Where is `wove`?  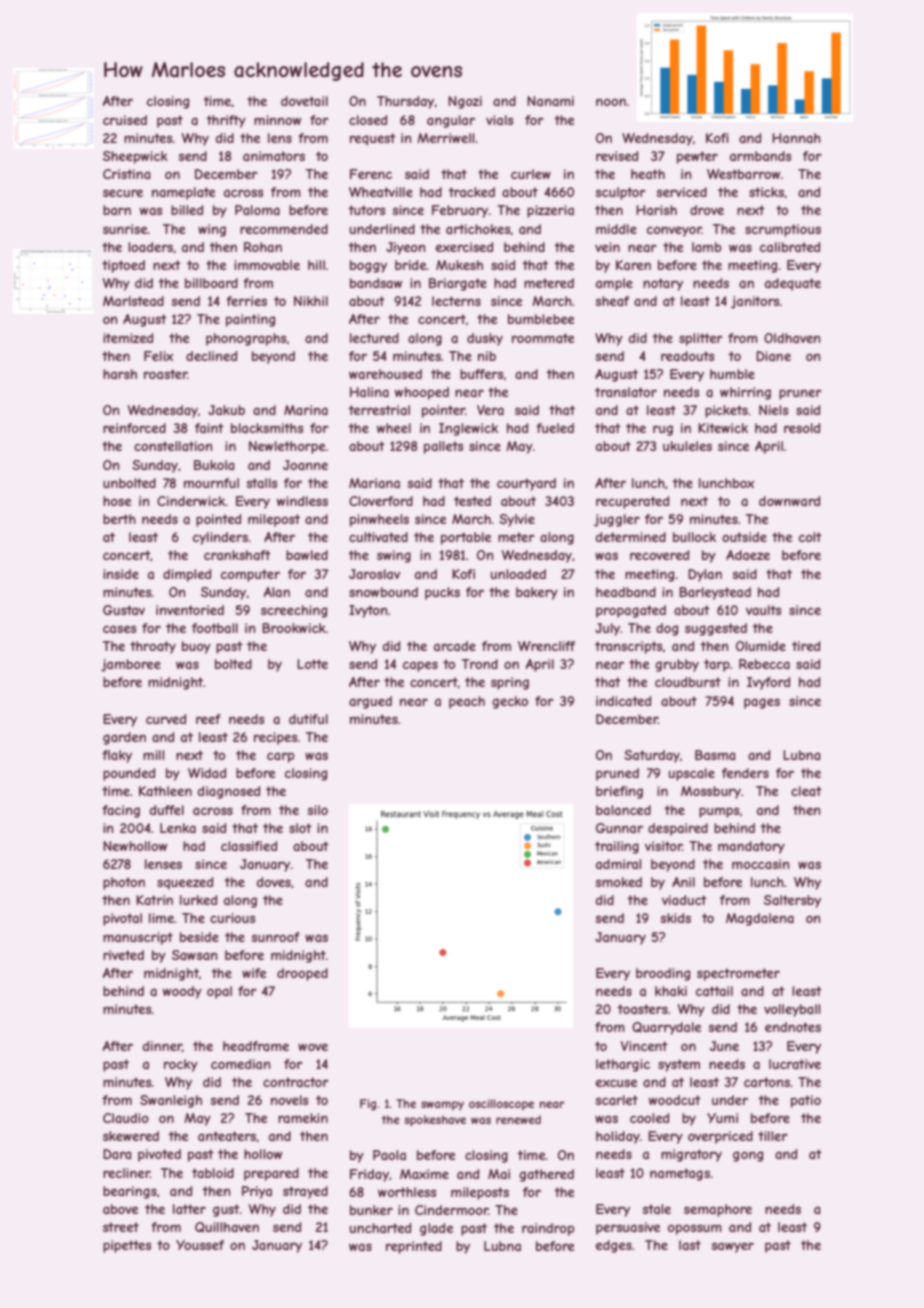
wove is located at coordinates (313, 1047).
